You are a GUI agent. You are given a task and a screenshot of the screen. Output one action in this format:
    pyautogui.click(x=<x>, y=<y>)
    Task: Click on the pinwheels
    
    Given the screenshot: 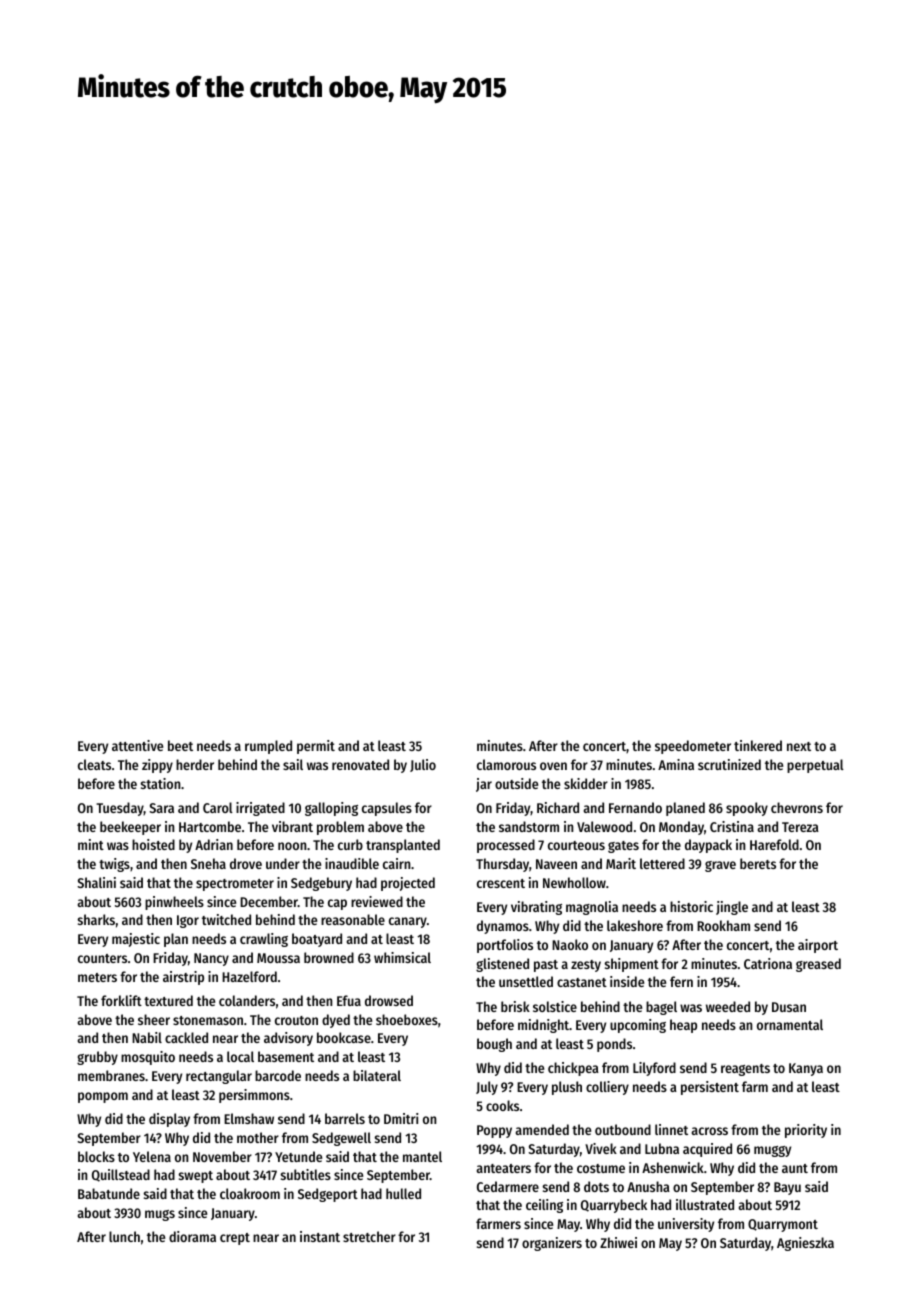 What is the action you would take?
    pyautogui.click(x=174, y=903)
